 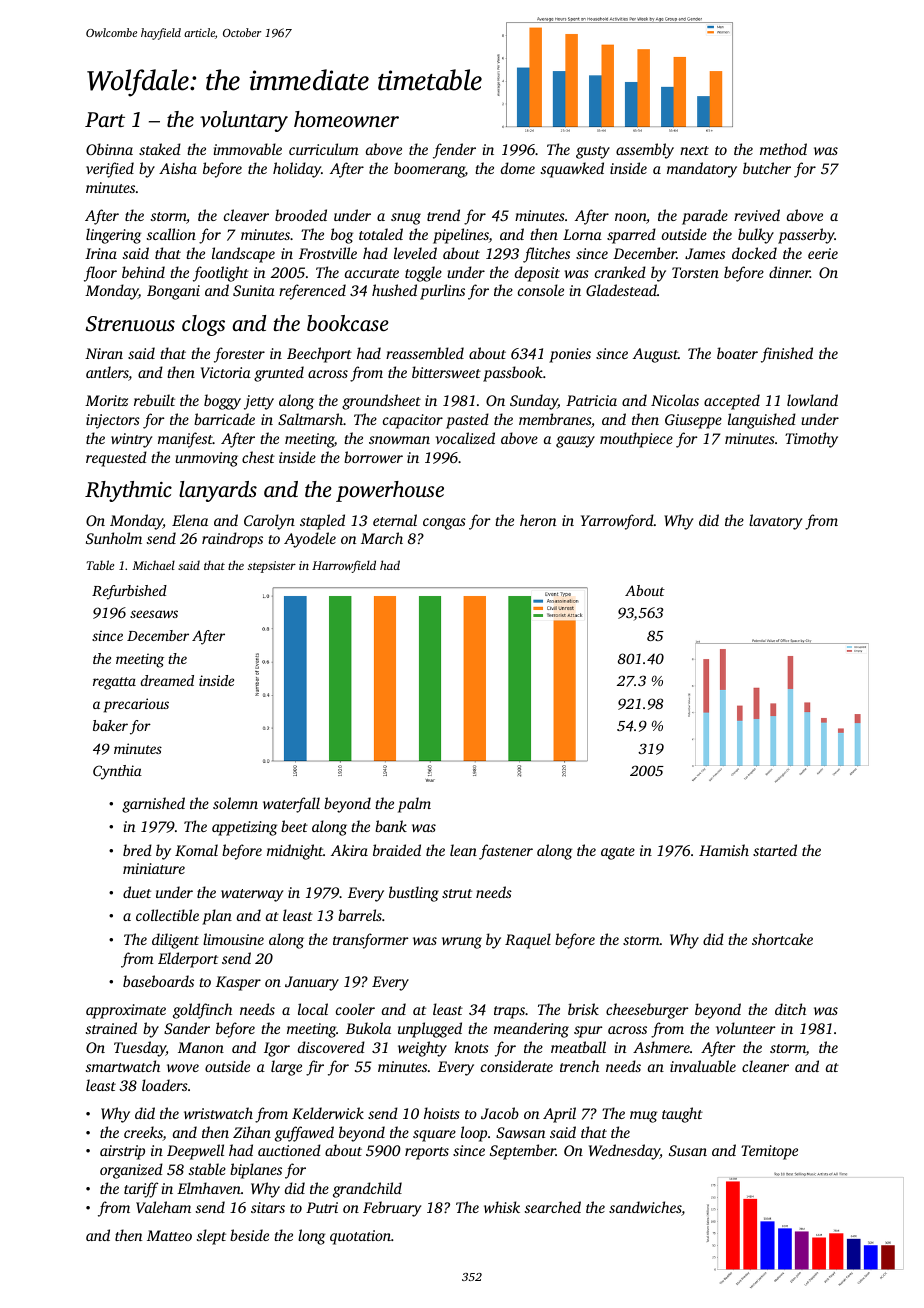 I want to click on barrels, so click(x=360, y=915).
